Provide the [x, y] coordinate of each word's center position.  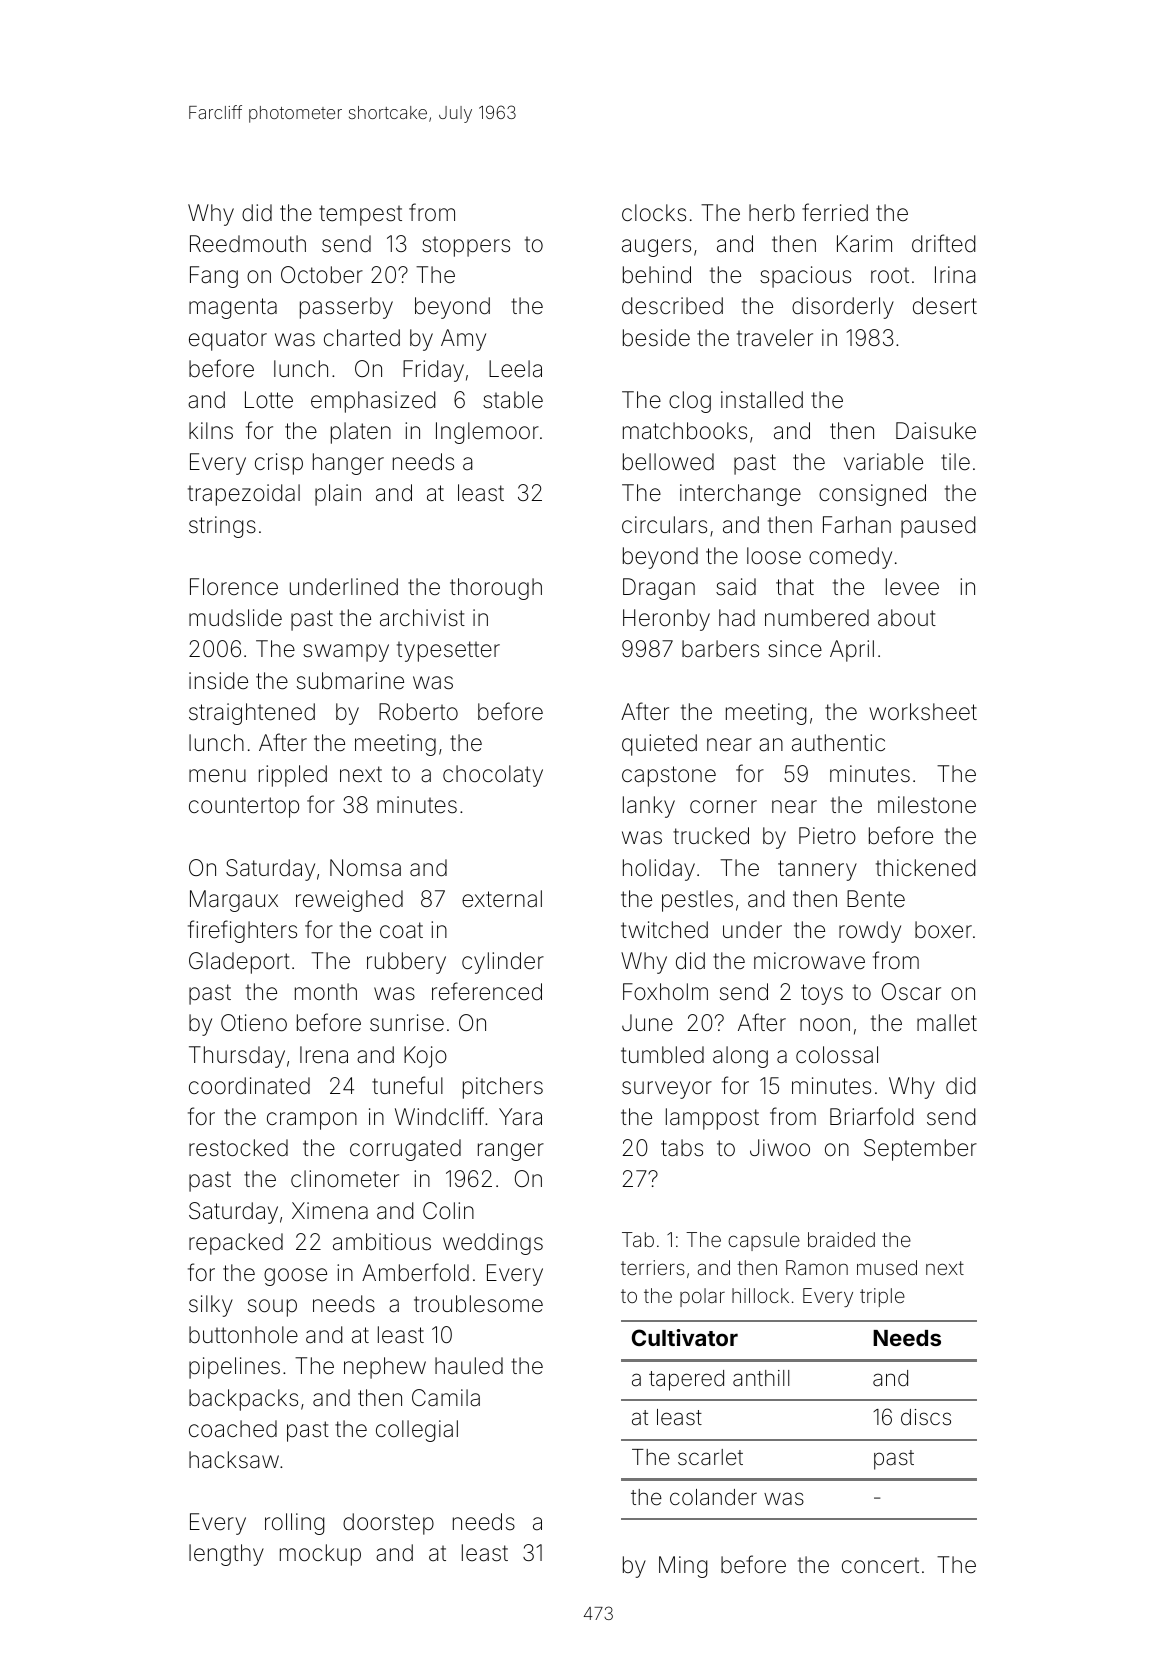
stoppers [466, 246]
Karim [864, 244]
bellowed [668, 462]
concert [880, 1565]
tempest [360, 215]
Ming [683, 1567]
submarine [350, 681]
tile [955, 462]
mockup [320, 1555]
